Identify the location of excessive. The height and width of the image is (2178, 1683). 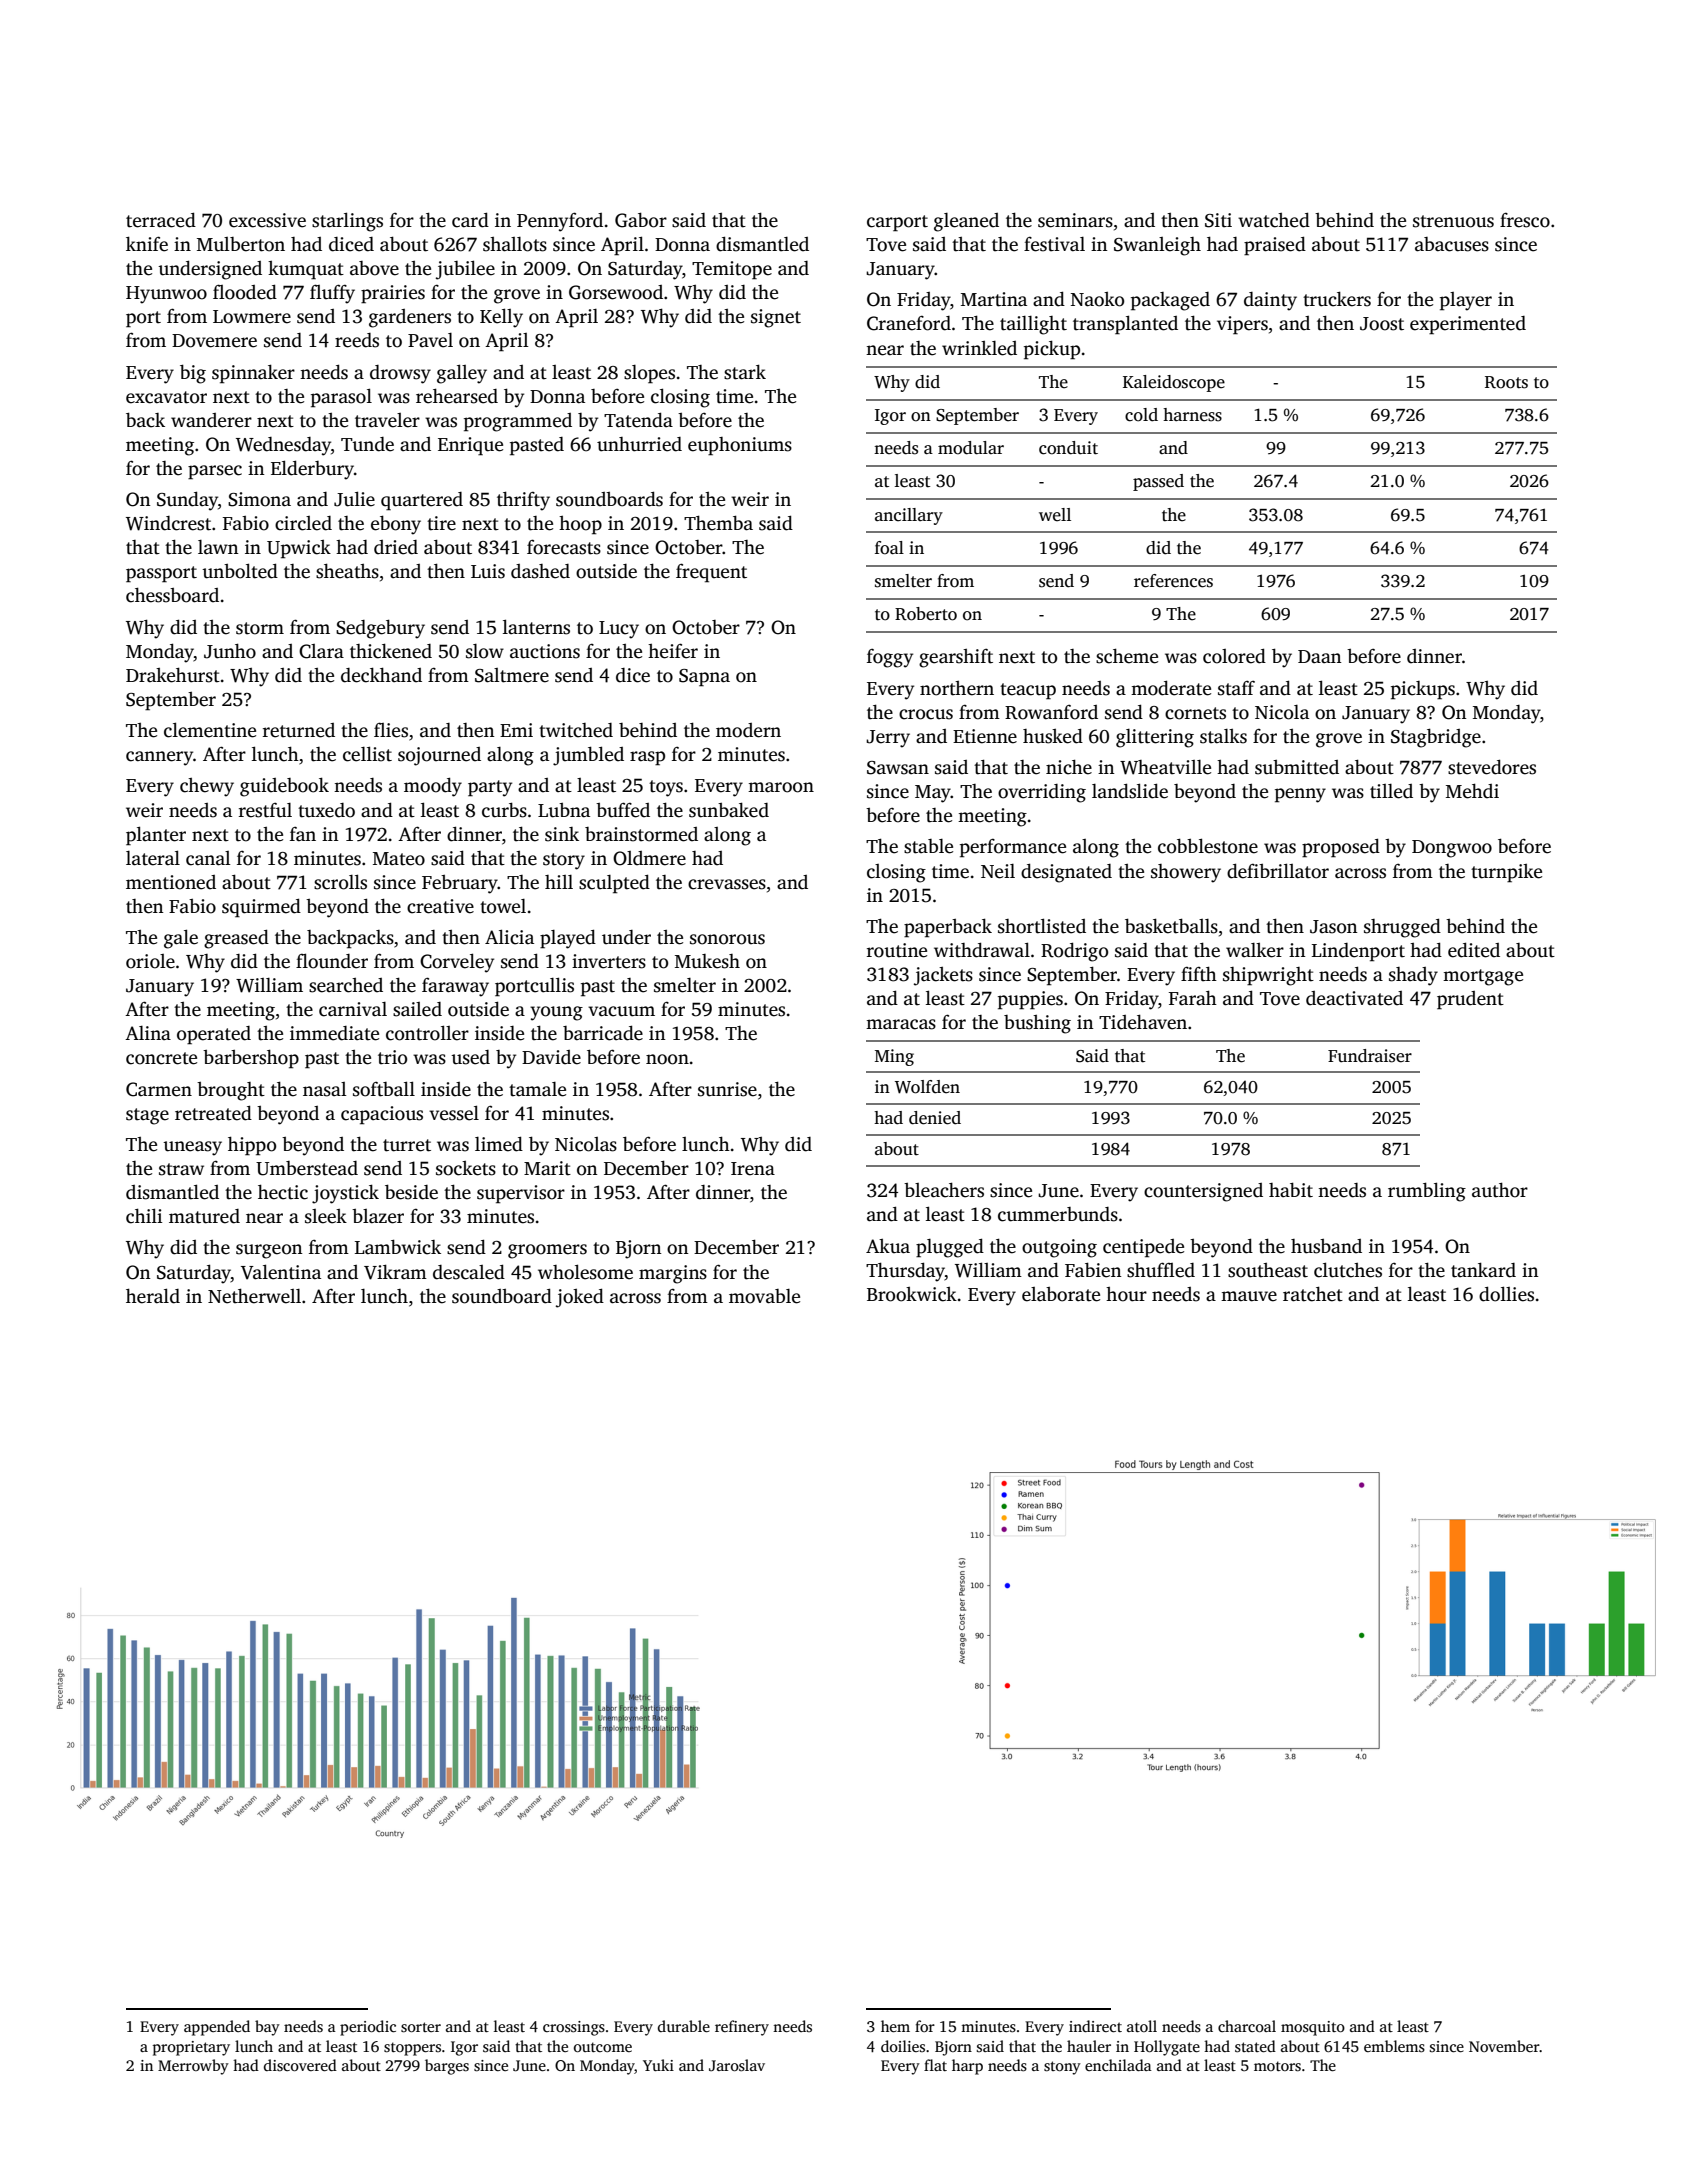
(267, 220).
